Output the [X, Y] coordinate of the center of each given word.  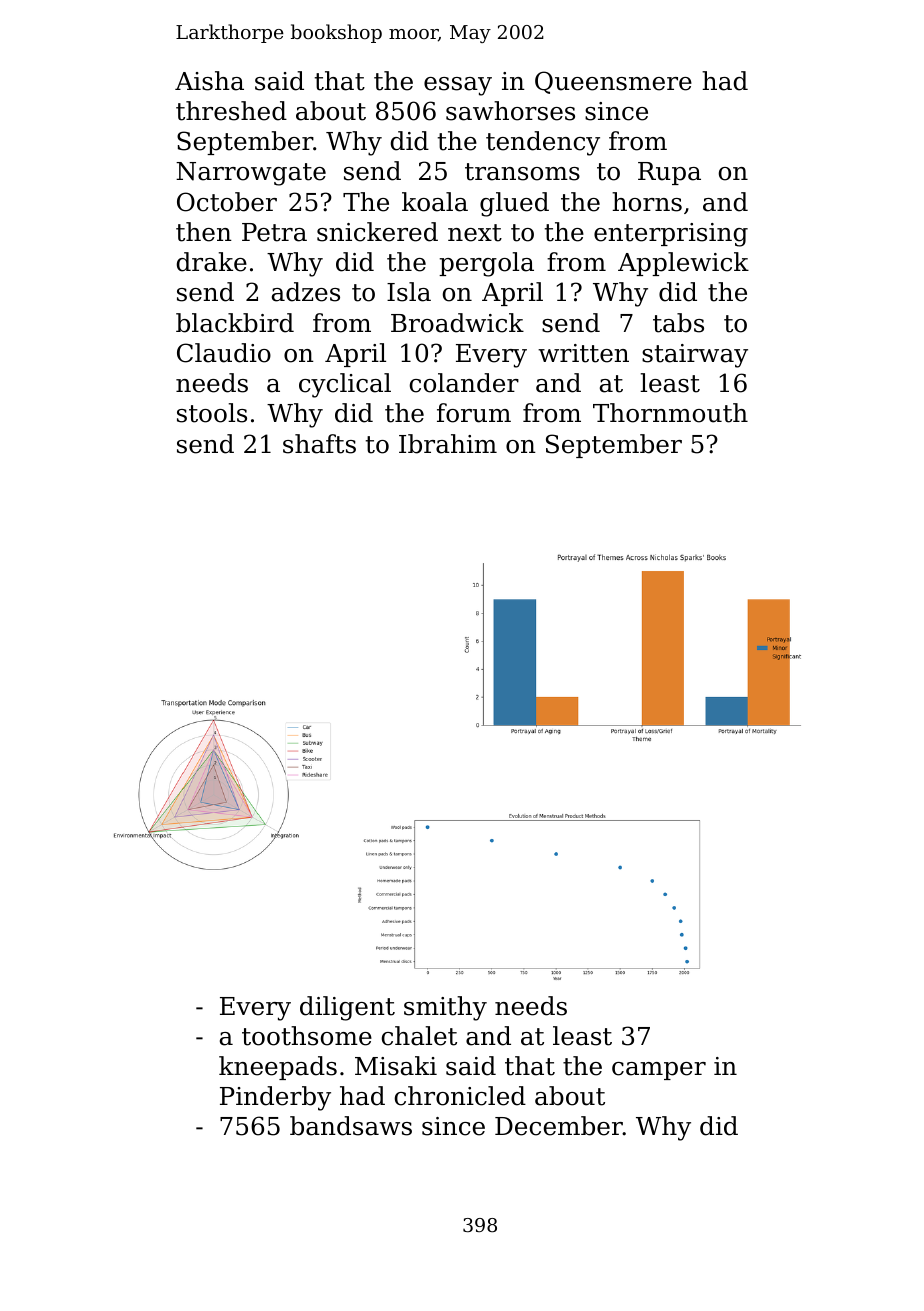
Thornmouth [670, 413]
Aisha [209, 81]
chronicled [460, 1096]
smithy [445, 1008]
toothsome [307, 1036]
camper [659, 1071]
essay [458, 86]
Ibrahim [448, 444]
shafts [319, 444]
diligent [347, 1008]
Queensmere [613, 82]
